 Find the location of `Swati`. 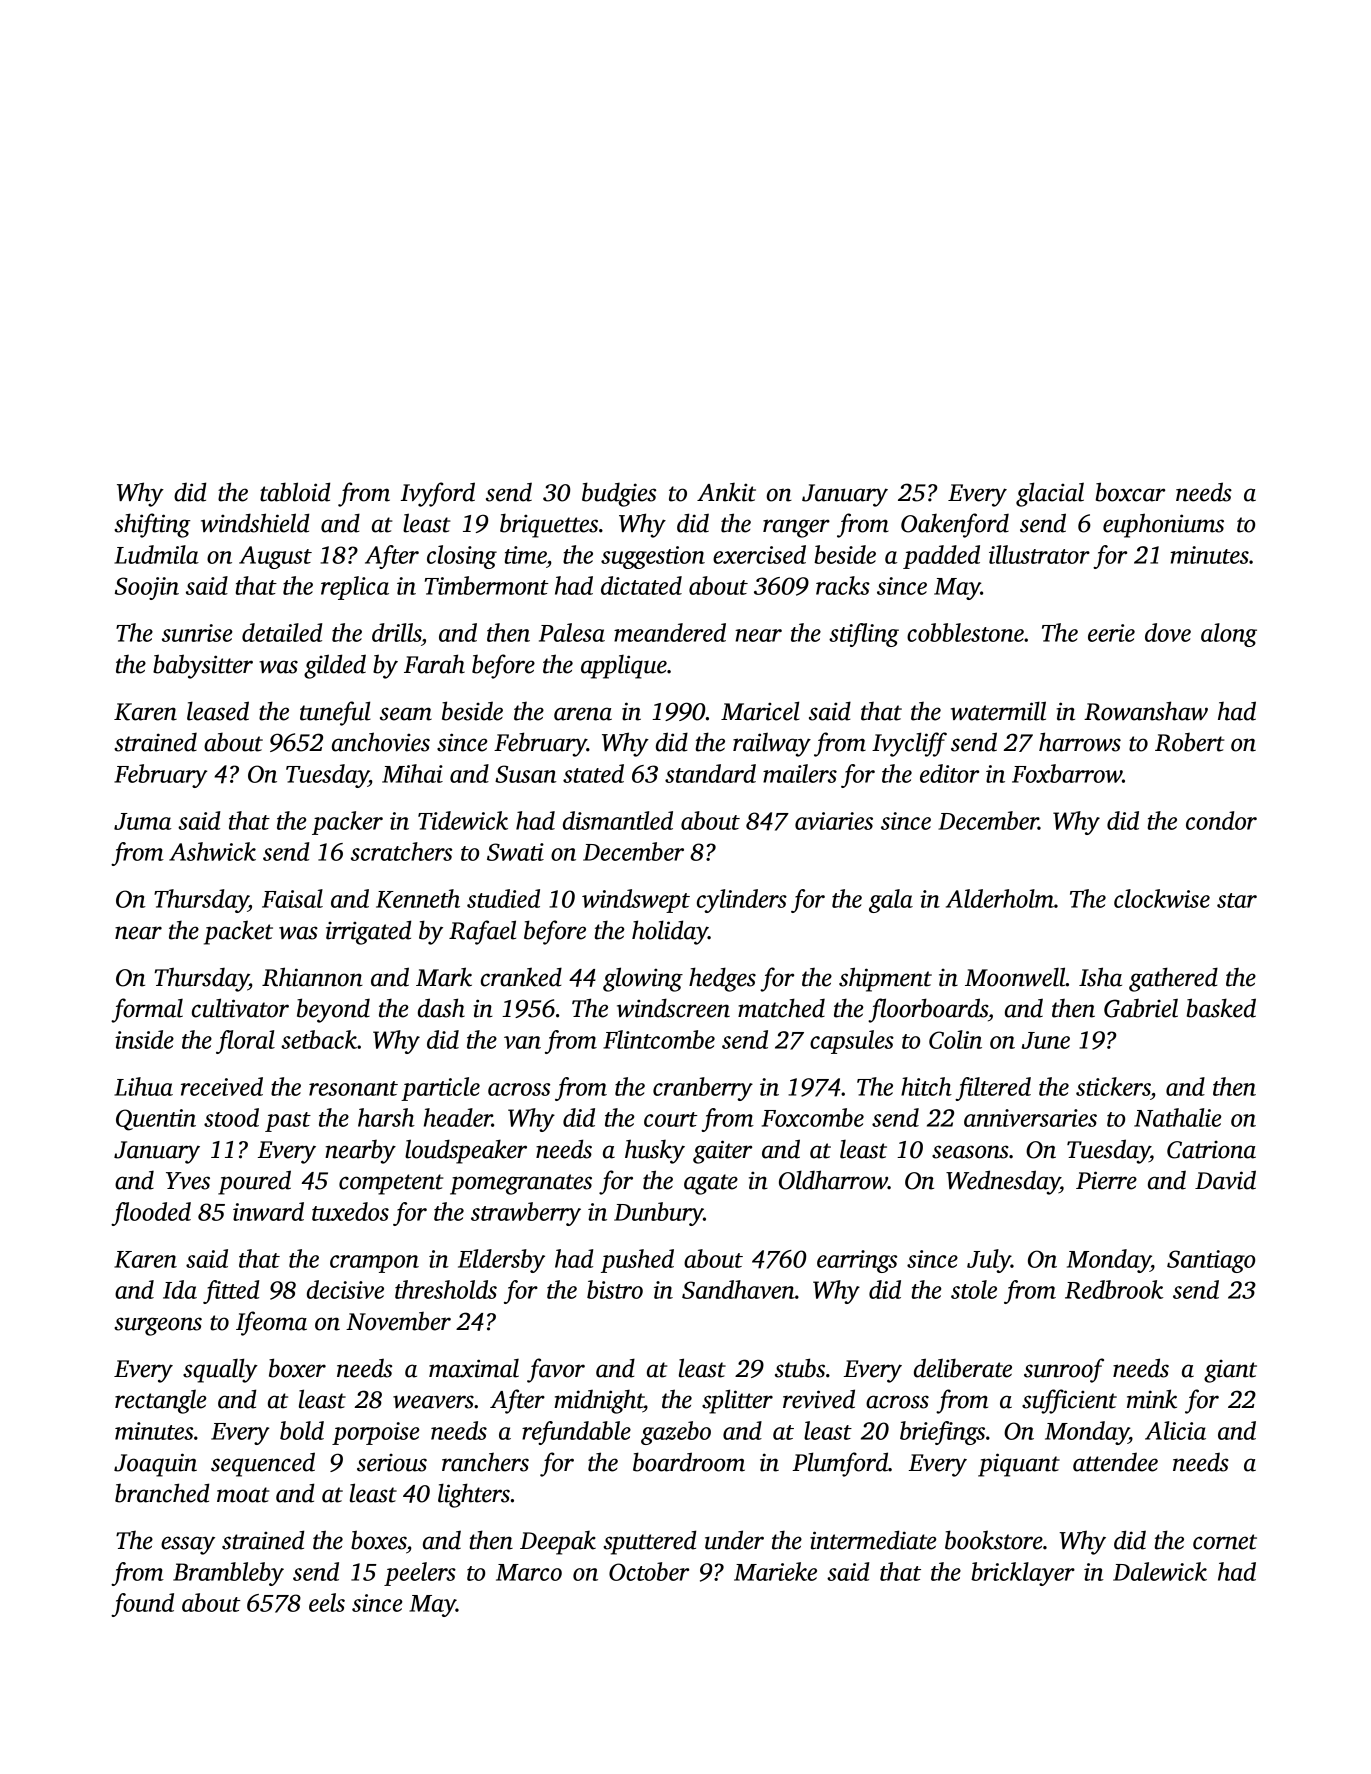

Swati is located at coordinates (515, 852).
